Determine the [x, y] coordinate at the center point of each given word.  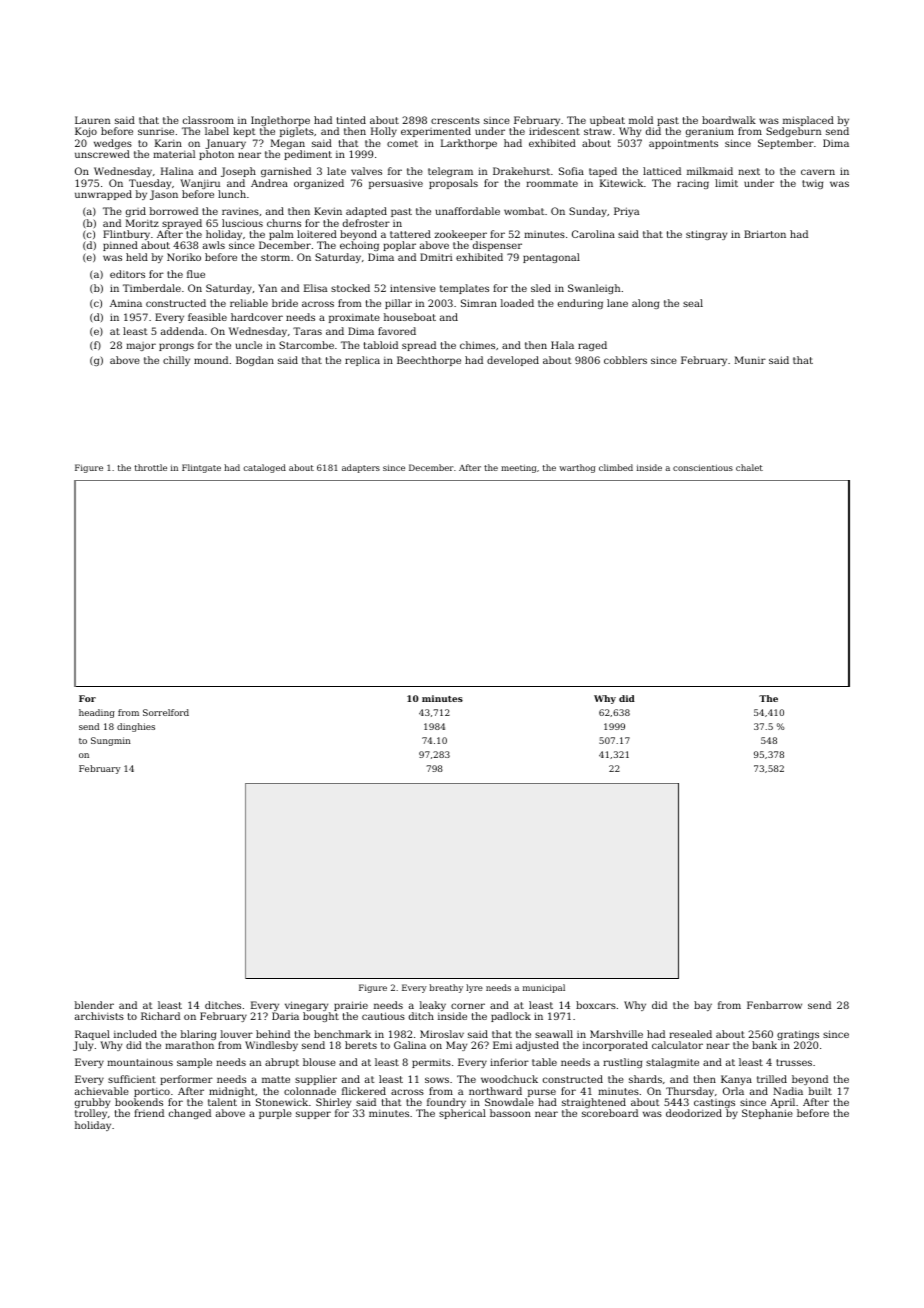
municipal [544, 988]
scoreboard [610, 1113]
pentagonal [551, 258]
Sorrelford [166, 712]
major [141, 346]
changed [190, 1114]
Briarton [765, 234]
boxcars [596, 1005]
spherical [462, 1114]
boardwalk [729, 120]
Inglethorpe [280, 121]
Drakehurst [521, 171]
